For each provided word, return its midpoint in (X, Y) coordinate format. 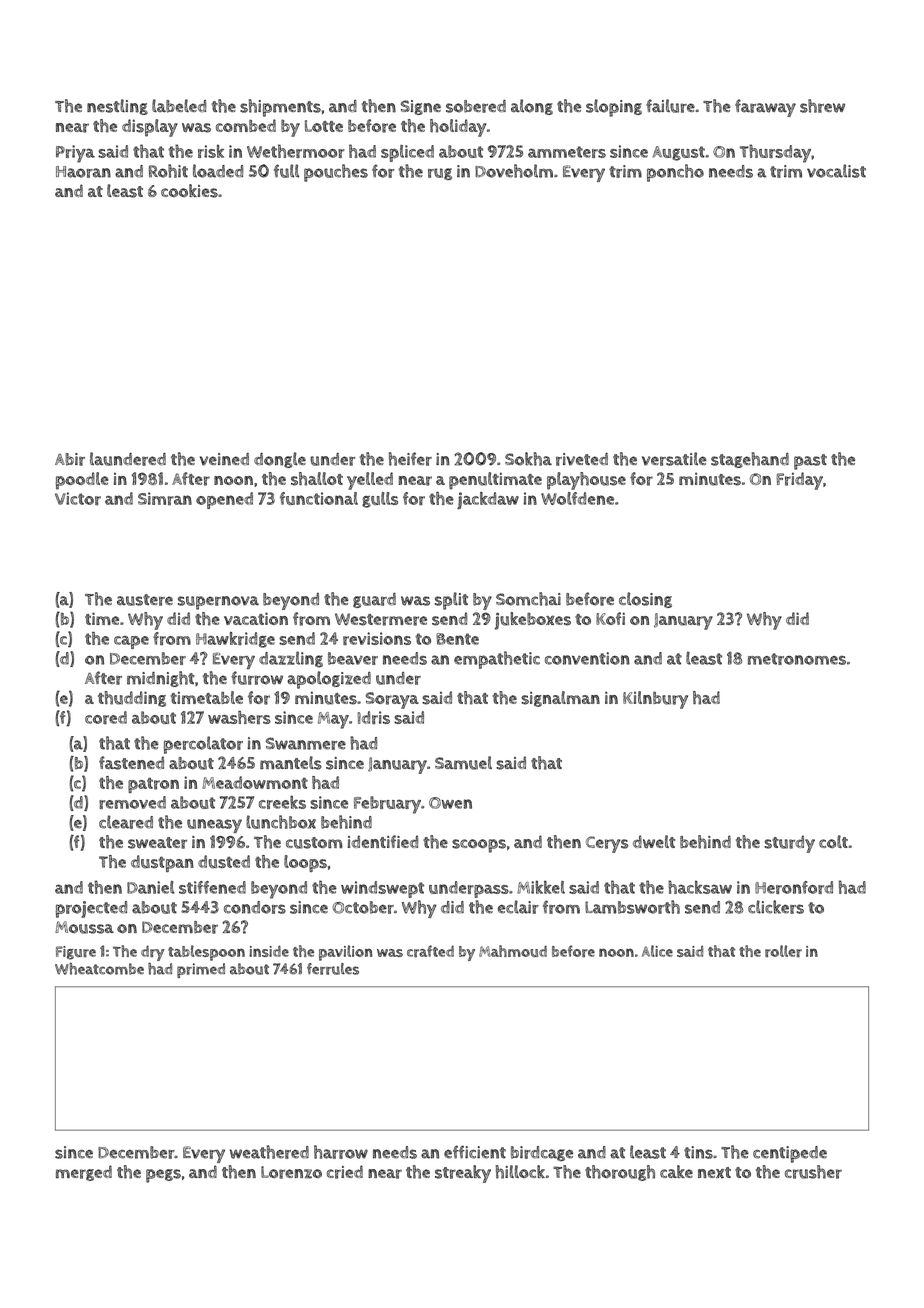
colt (833, 841)
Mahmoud (513, 951)
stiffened (212, 887)
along (532, 107)
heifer (410, 459)
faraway (765, 108)
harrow (341, 1152)
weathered (269, 1152)
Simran (165, 498)
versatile (674, 459)
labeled (179, 106)
